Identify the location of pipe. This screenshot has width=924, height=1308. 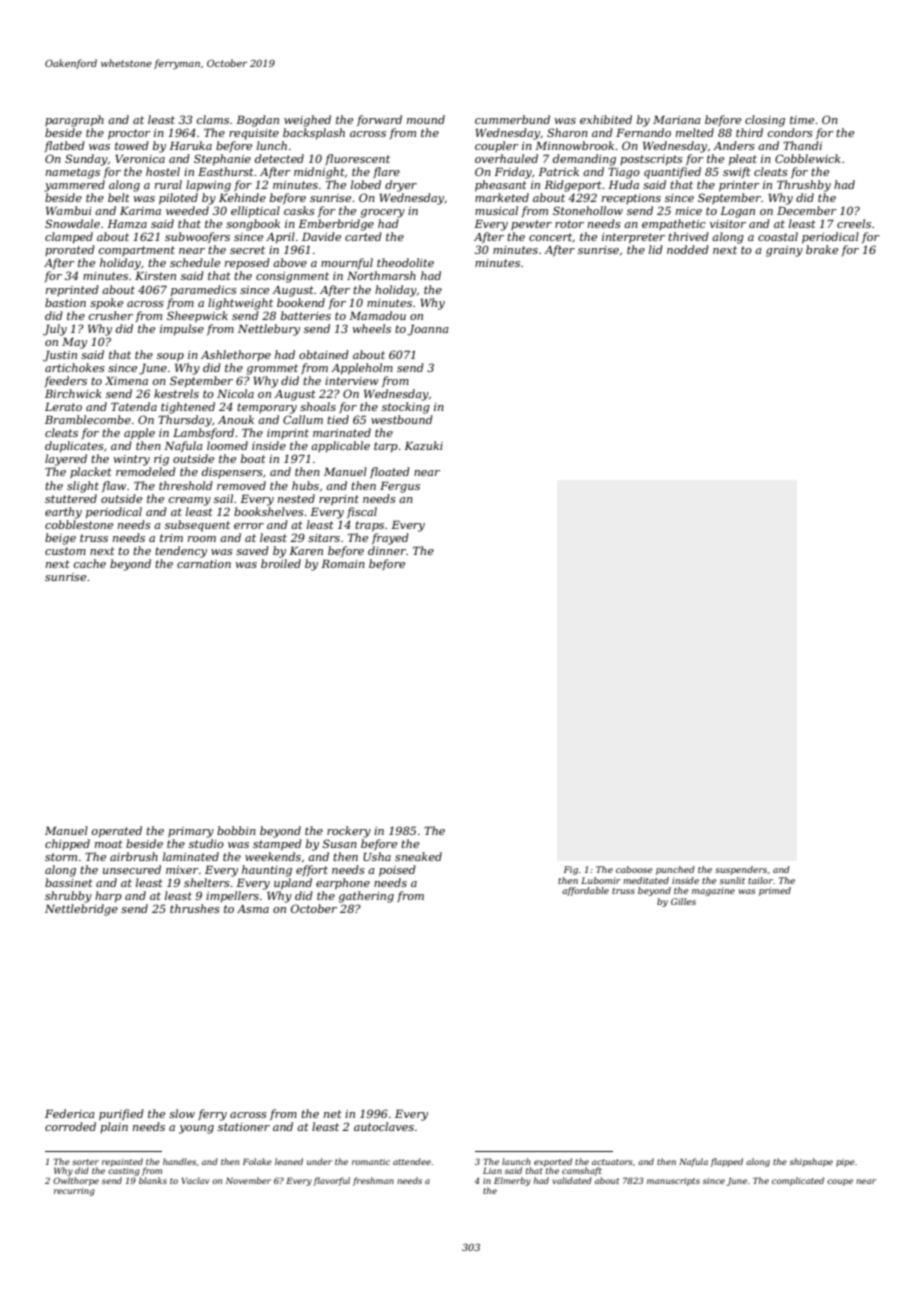
(845, 1163).
